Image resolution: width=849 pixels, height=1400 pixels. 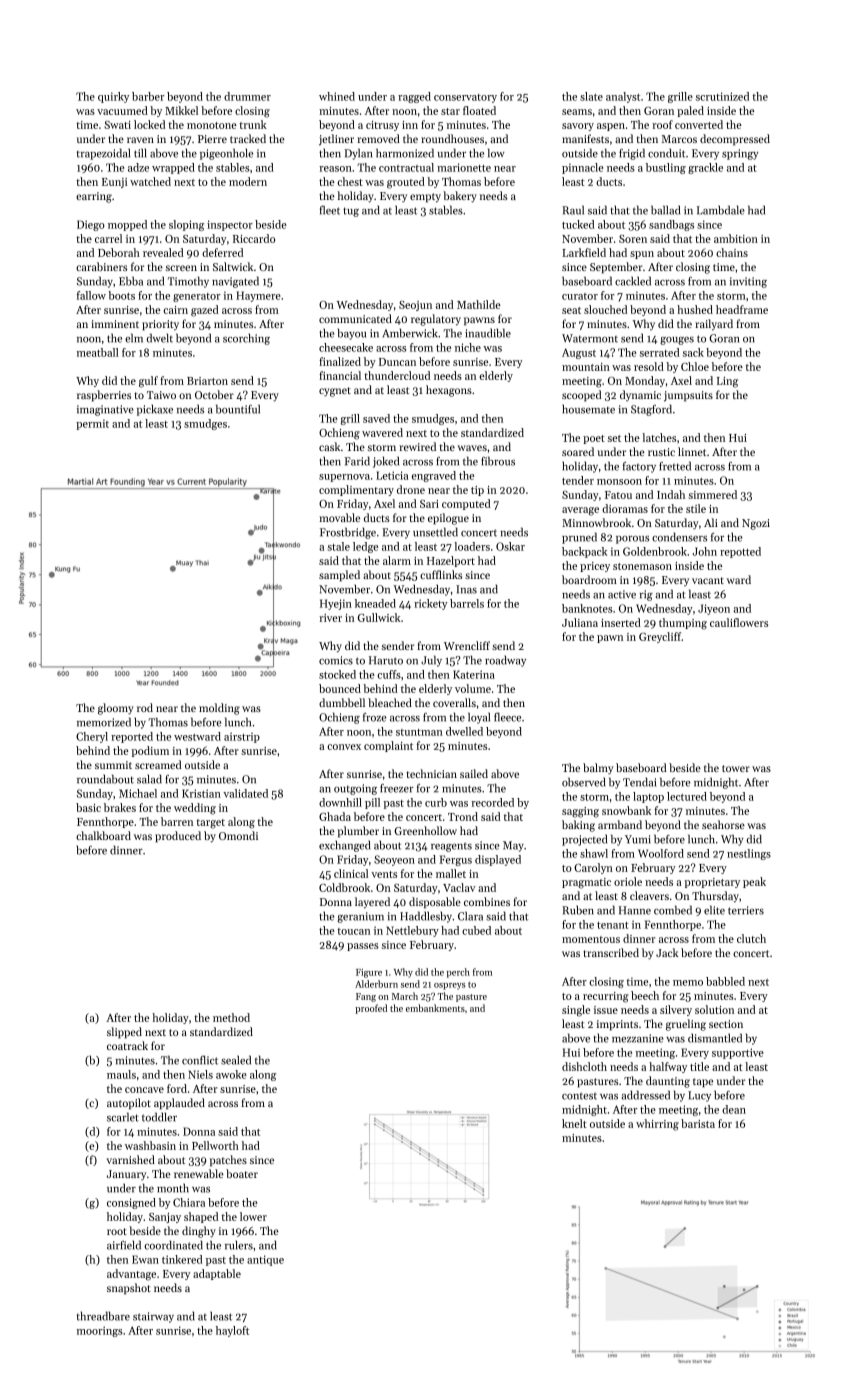 What do you see at coordinates (345, 846) in the screenshot?
I see `exchanged` at bounding box center [345, 846].
